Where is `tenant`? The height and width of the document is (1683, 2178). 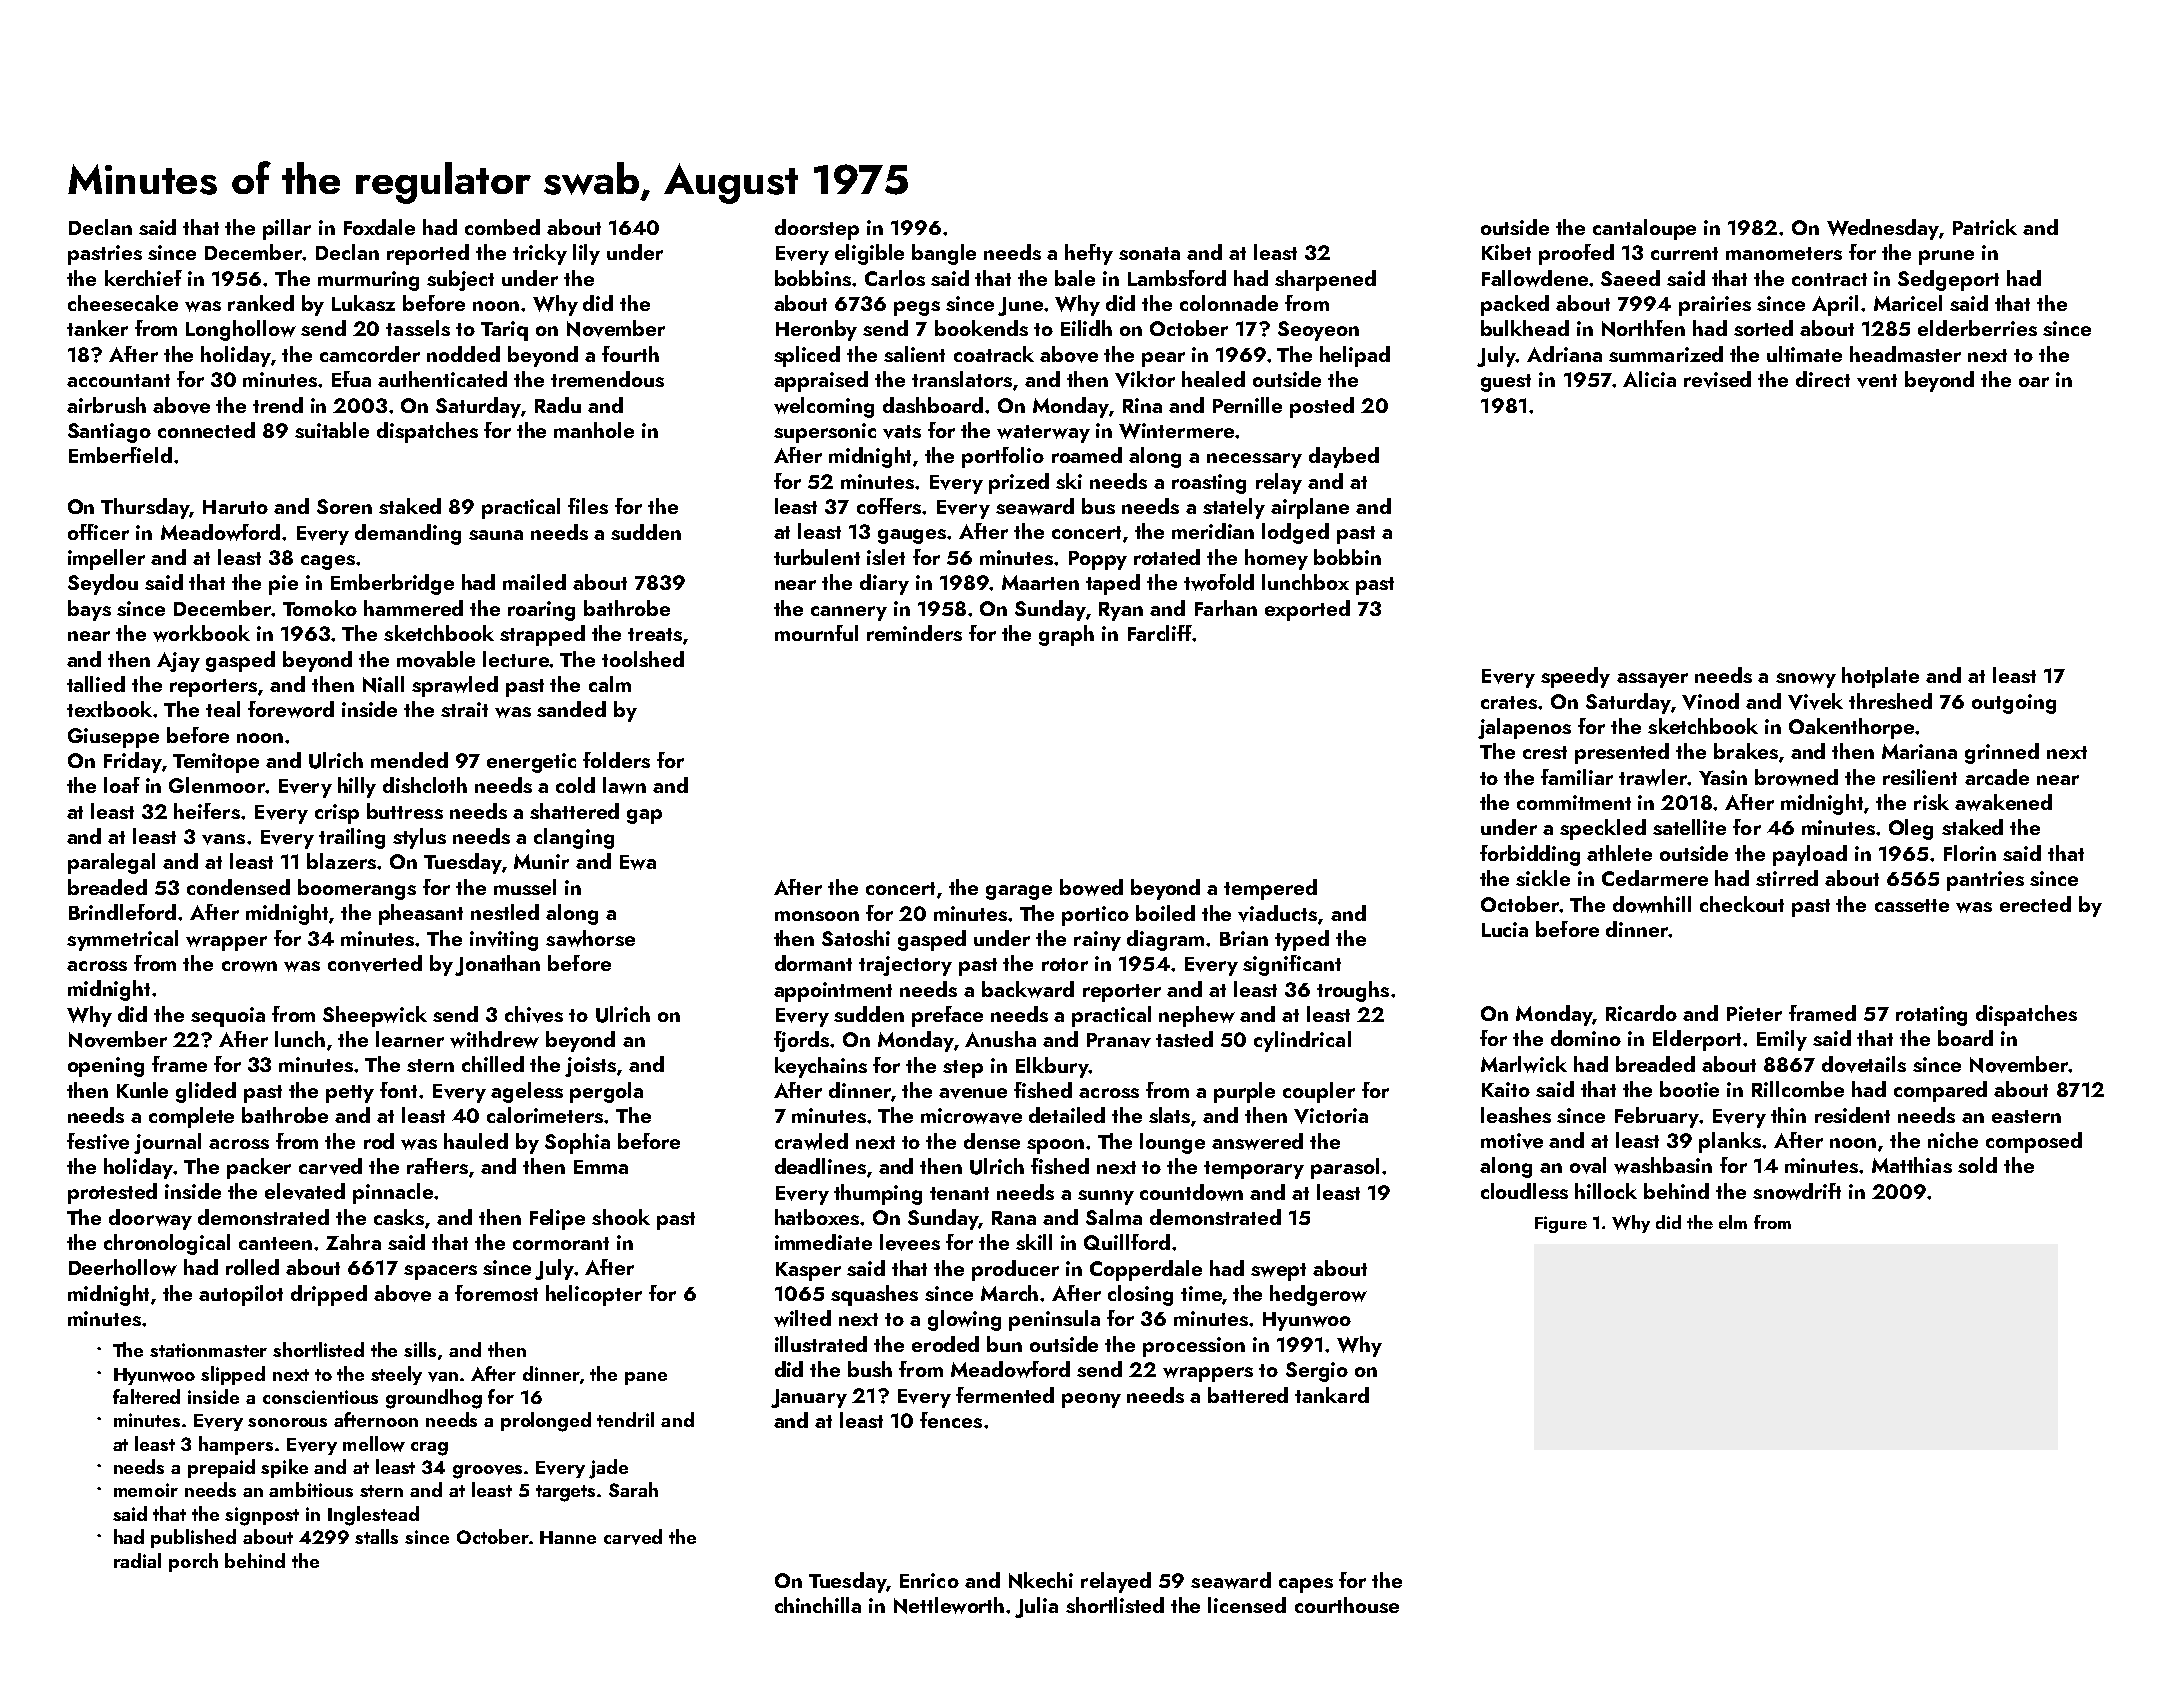
tenant is located at coordinates (959, 1193).
